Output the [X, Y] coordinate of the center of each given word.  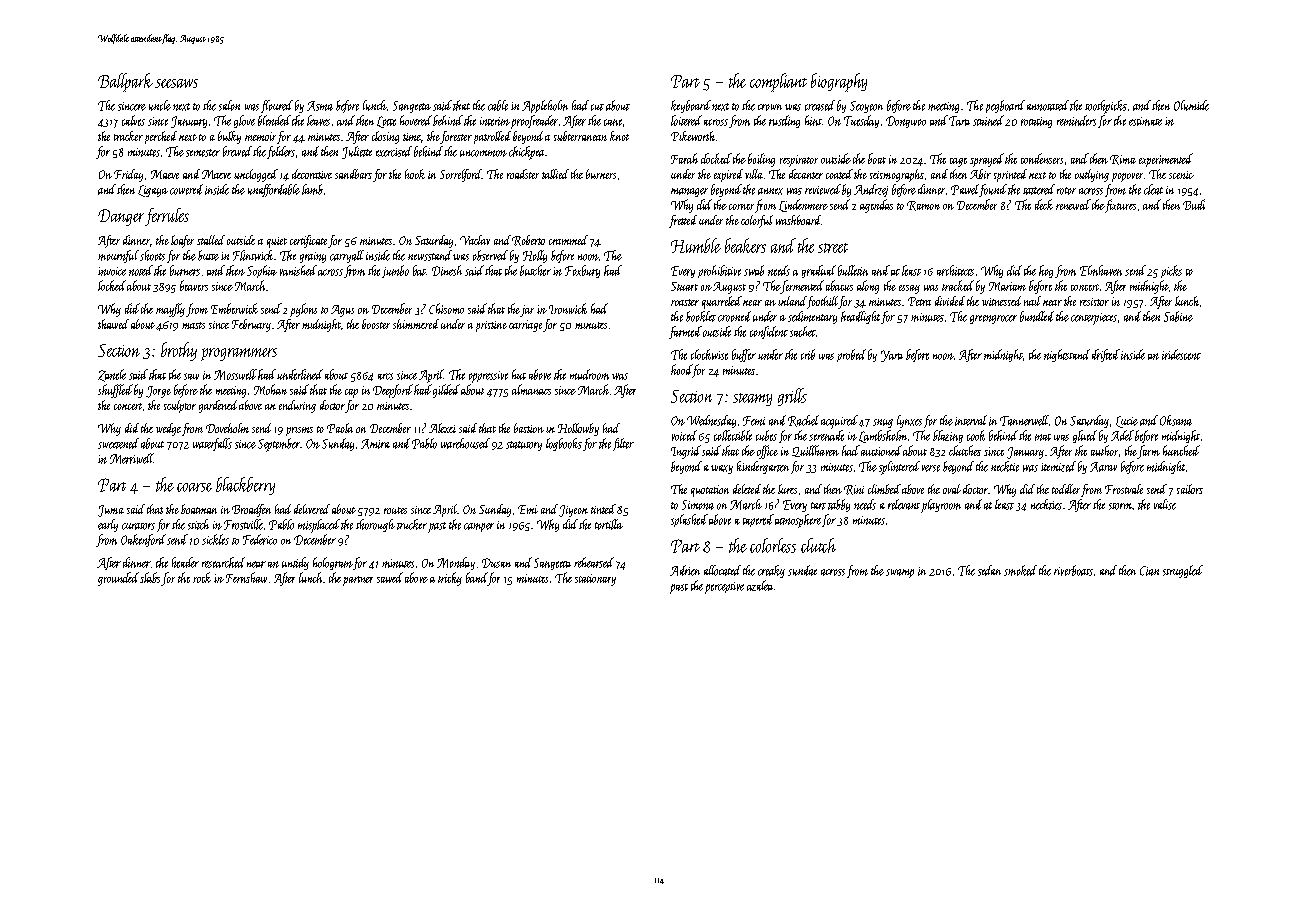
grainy [313, 257]
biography [839, 82]
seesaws [176, 83]
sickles [215, 539]
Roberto [528, 240]
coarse [194, 487]
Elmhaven [1101, 270]
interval [971, 420]
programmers [239, 354]
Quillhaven [815, 451]
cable [498, 105]
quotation [710, 491]
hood [681, 369]
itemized [1058, 466]
